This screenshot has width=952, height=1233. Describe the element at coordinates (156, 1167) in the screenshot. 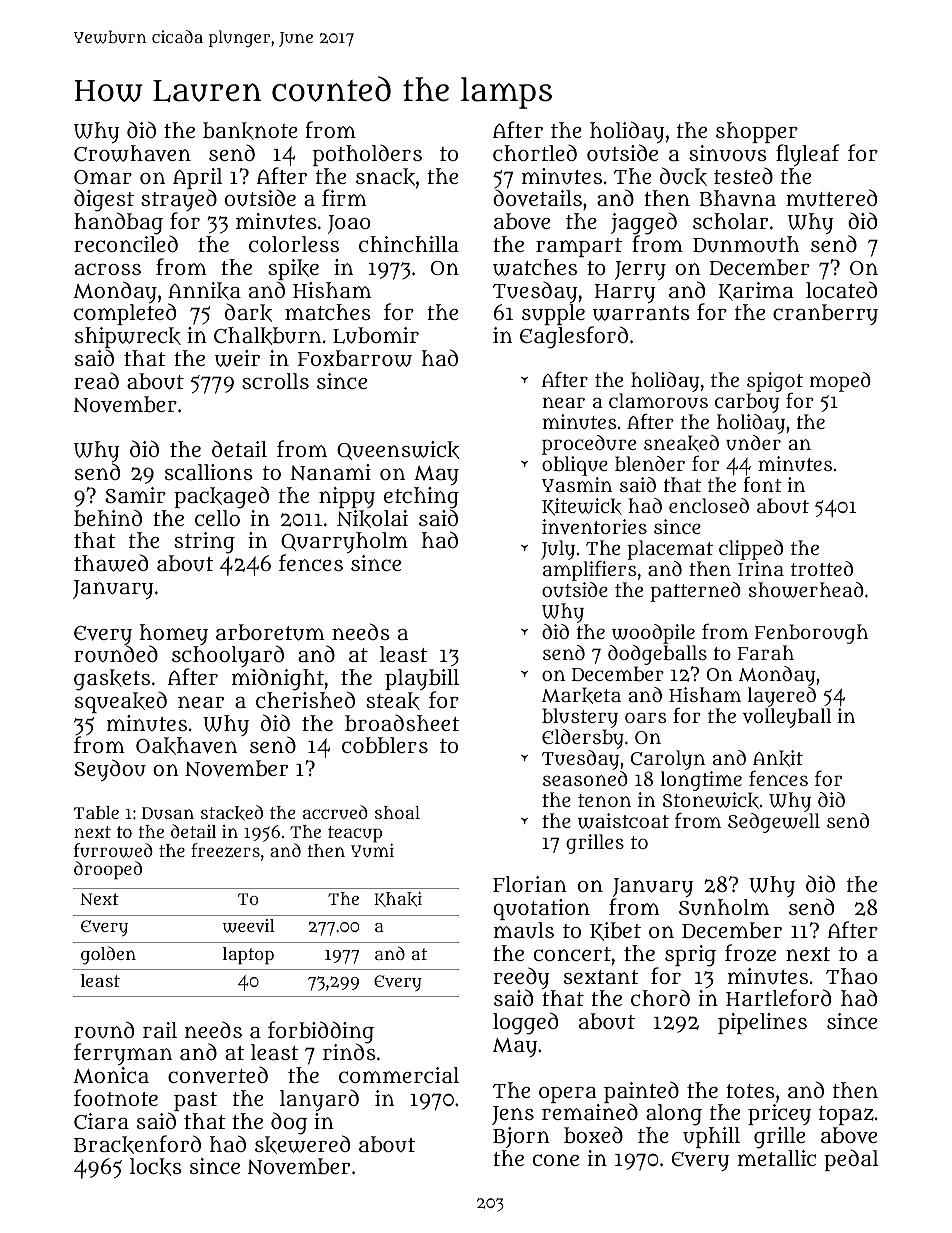

I see `locks` at that location.
